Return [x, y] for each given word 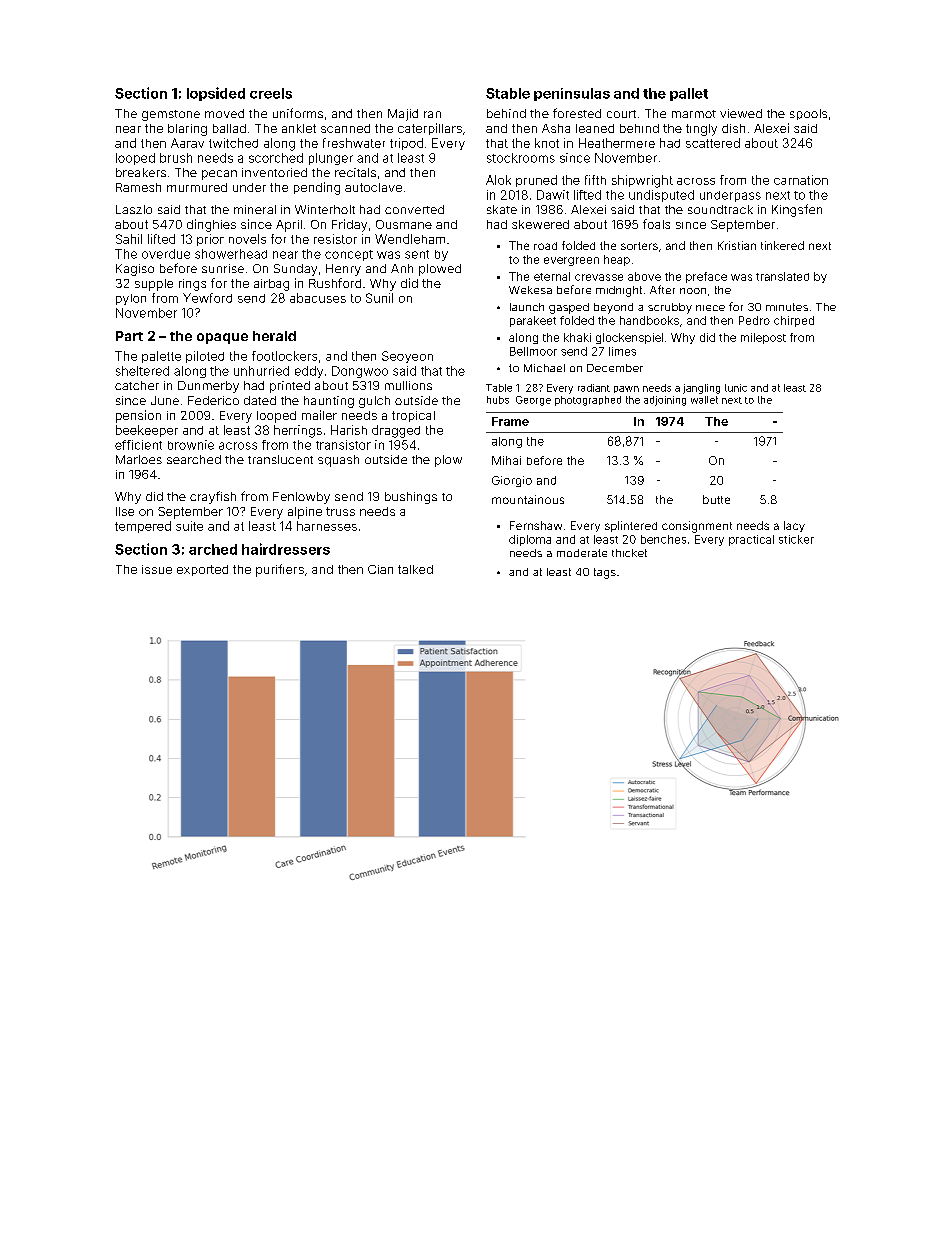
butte [716, 499]
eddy [309, 372]
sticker [796, 539]
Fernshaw [536, 525]
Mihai [506, 460]
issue [157, 569]
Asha [556, 128]
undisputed [661, 196]
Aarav [187, 143]
